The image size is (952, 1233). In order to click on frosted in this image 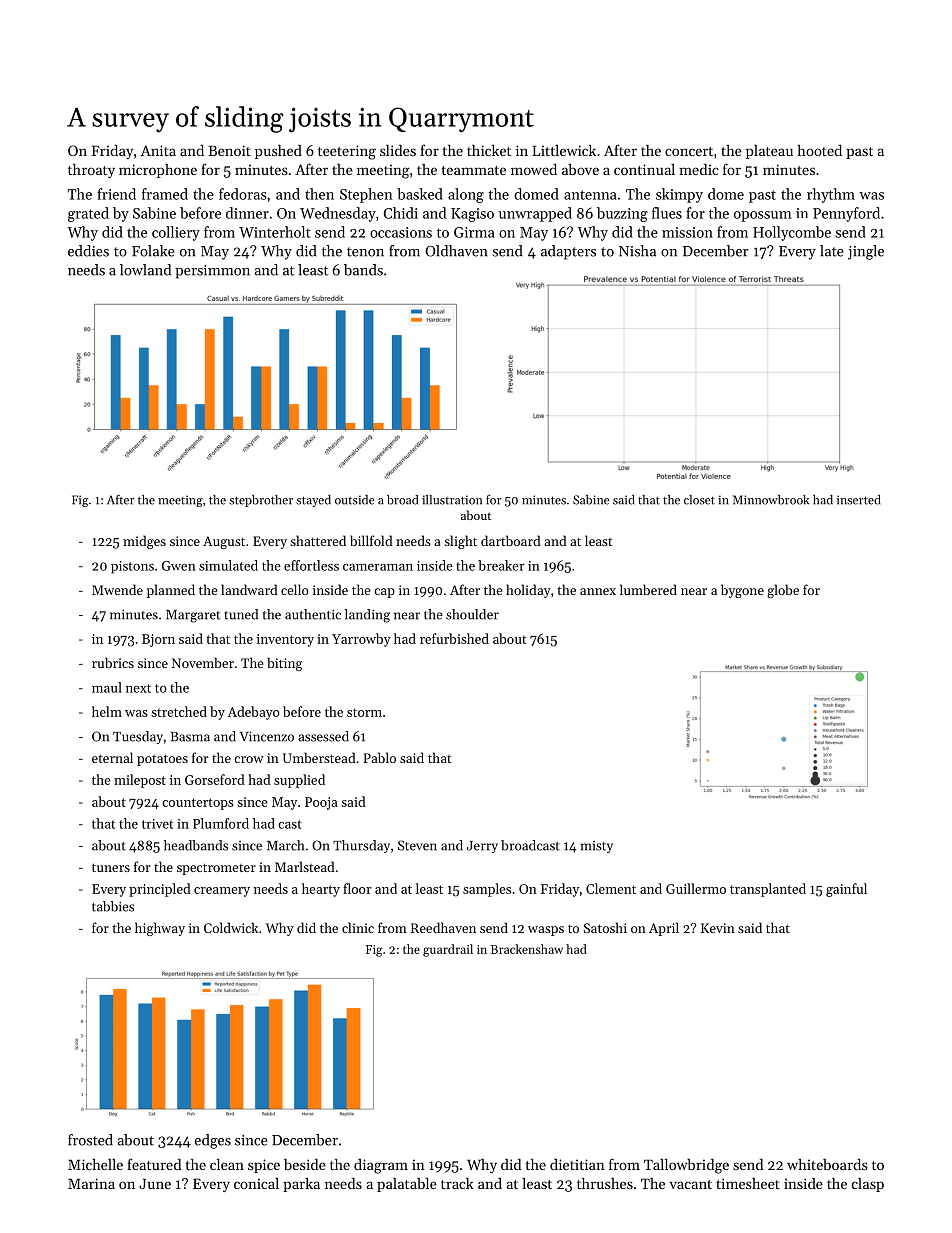, I will do `click(90, 1140)`.
